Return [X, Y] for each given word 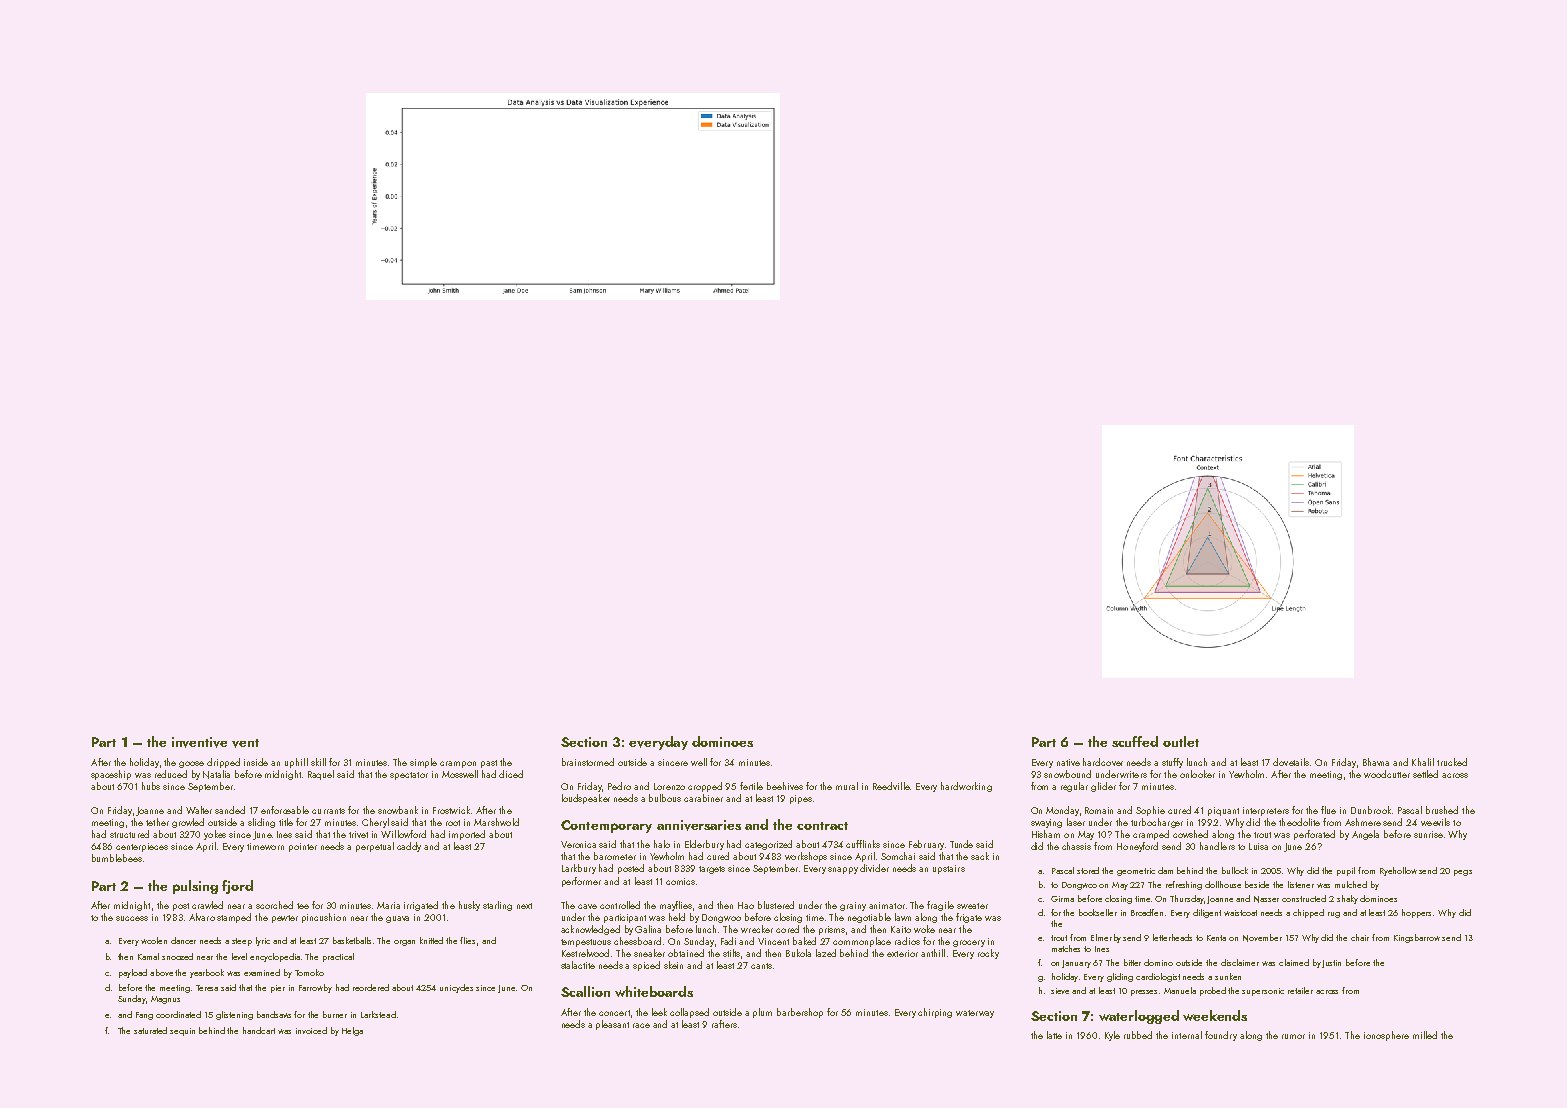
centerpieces [142, 847]
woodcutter [1387, 774]
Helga [352, 1031]
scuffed [1135, 741]
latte [1054, 1035]
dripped [223, 763]
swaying [1046, 823]
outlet [1181, 741]
